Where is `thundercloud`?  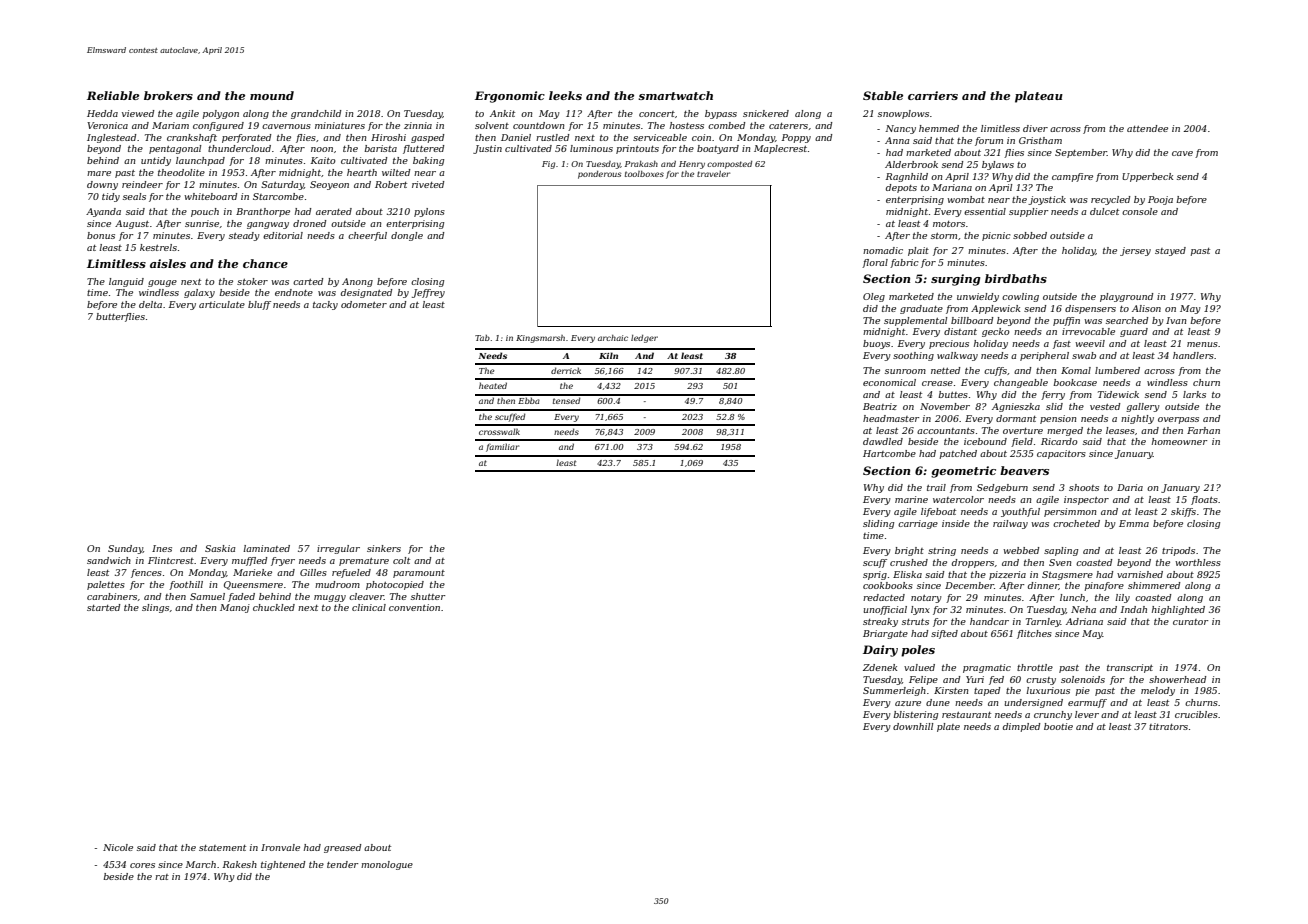 thundercloud is located at coordinates (239, 148).
